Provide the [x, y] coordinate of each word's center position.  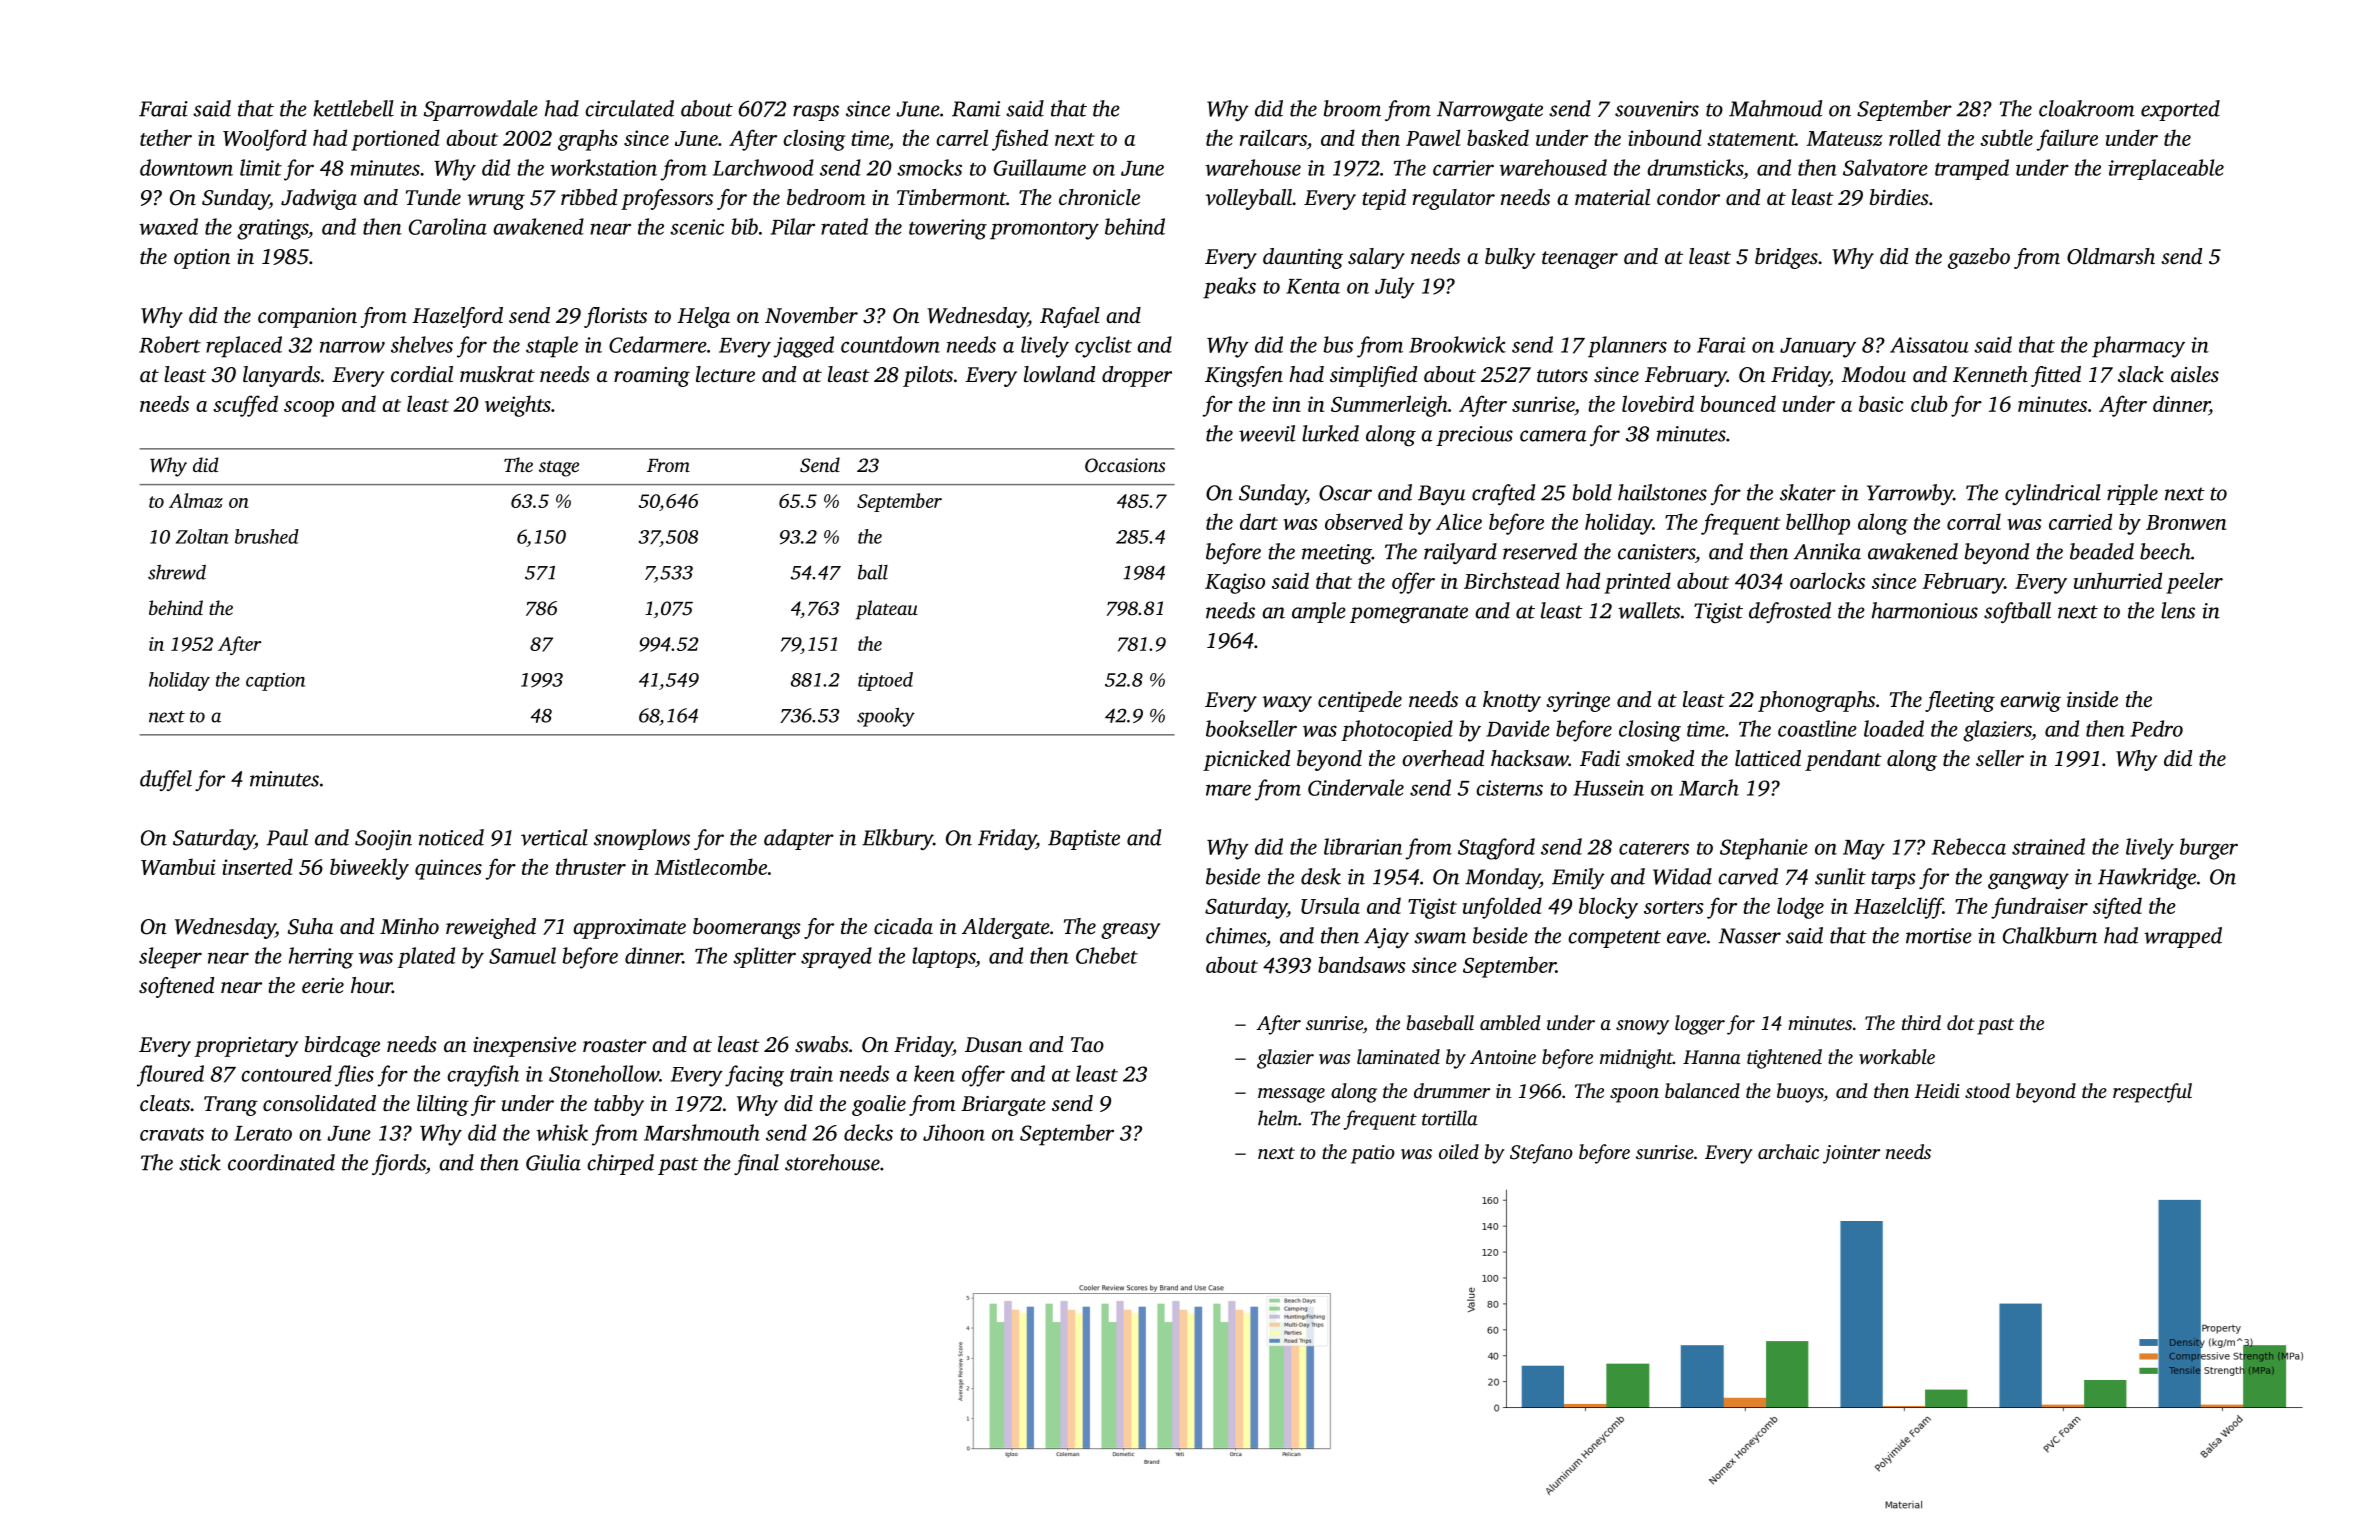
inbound [1665, 137]
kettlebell [353, 108]
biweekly [369, 869]
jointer [1851, 1154]
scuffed [245, 406]
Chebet [1107, 955]
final [756, 1164]
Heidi [1937, 1090]
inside [2092, 699]
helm [1278, 1118]
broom [1352, 108]
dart [1259, 521]
